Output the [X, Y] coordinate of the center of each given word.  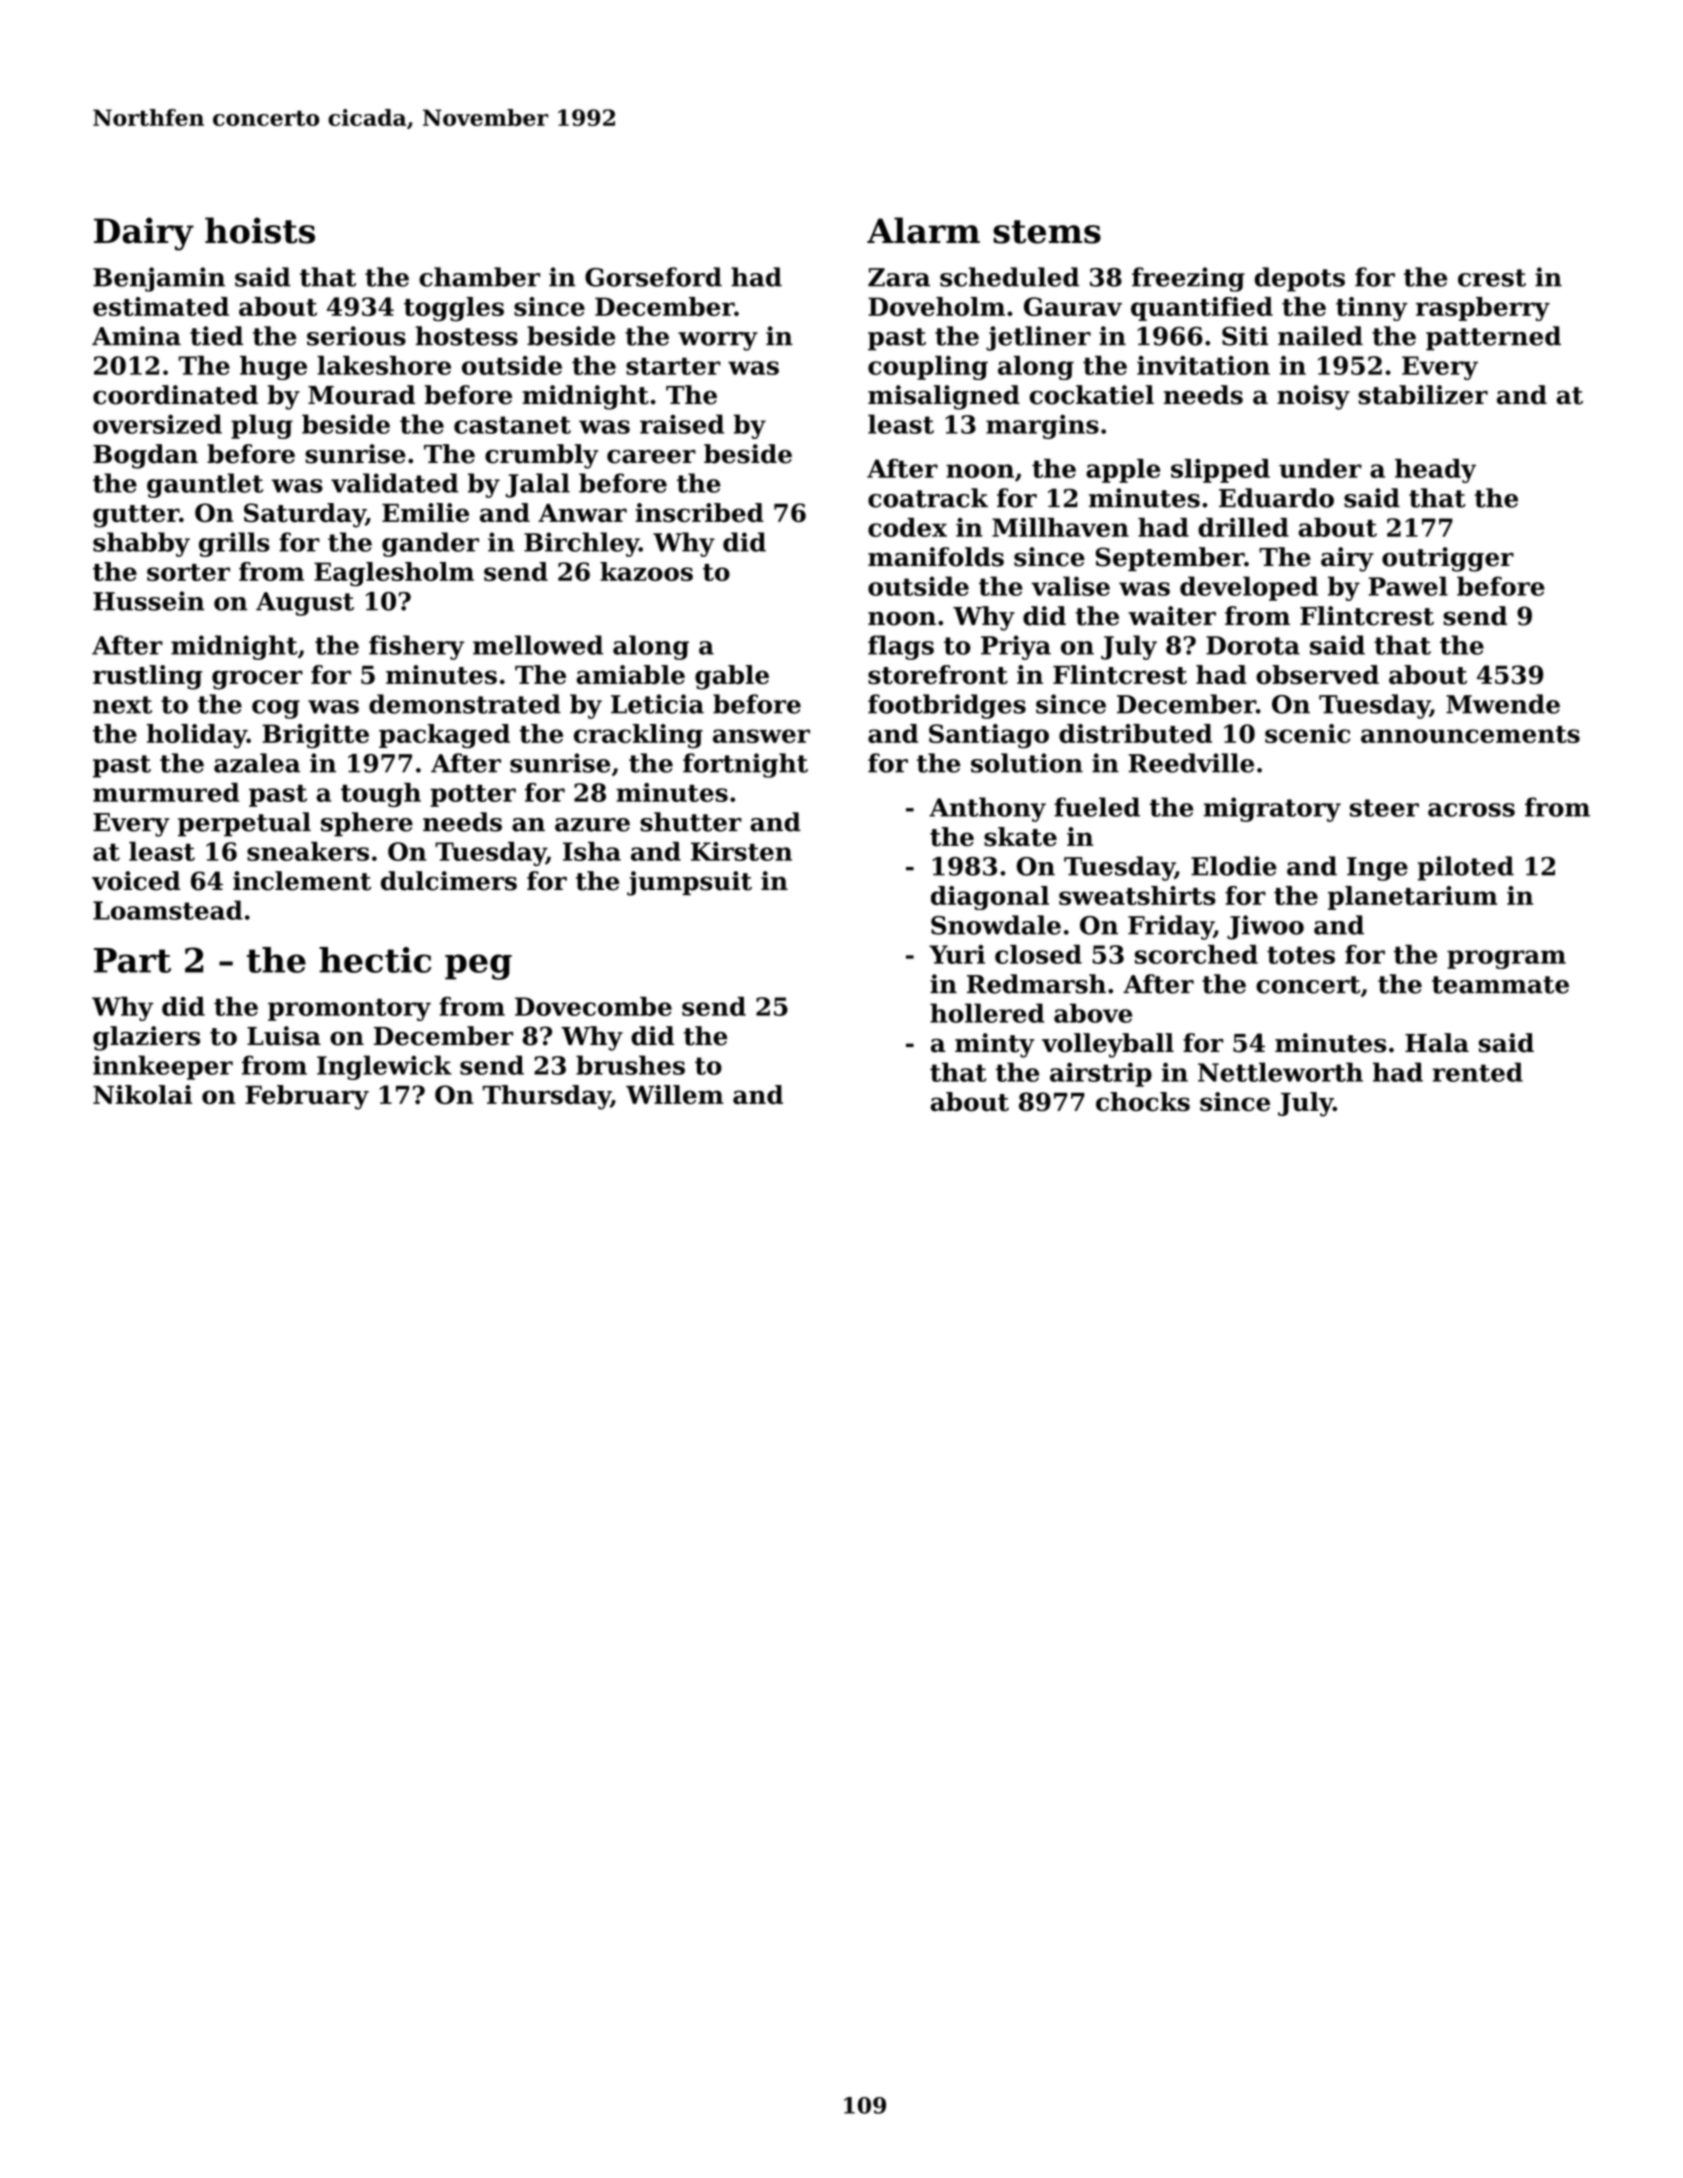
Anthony [987, 809]
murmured [166, 792]
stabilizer [1423, 395]
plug [262, 426]
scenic [1307, 733]
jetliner [1038, 338]
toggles [454, 309]
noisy [1313, 397]
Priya [1016, 647]
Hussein [148, 601]
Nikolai [142, 1094]
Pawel [1408, 586]
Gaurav [1073, 306]
